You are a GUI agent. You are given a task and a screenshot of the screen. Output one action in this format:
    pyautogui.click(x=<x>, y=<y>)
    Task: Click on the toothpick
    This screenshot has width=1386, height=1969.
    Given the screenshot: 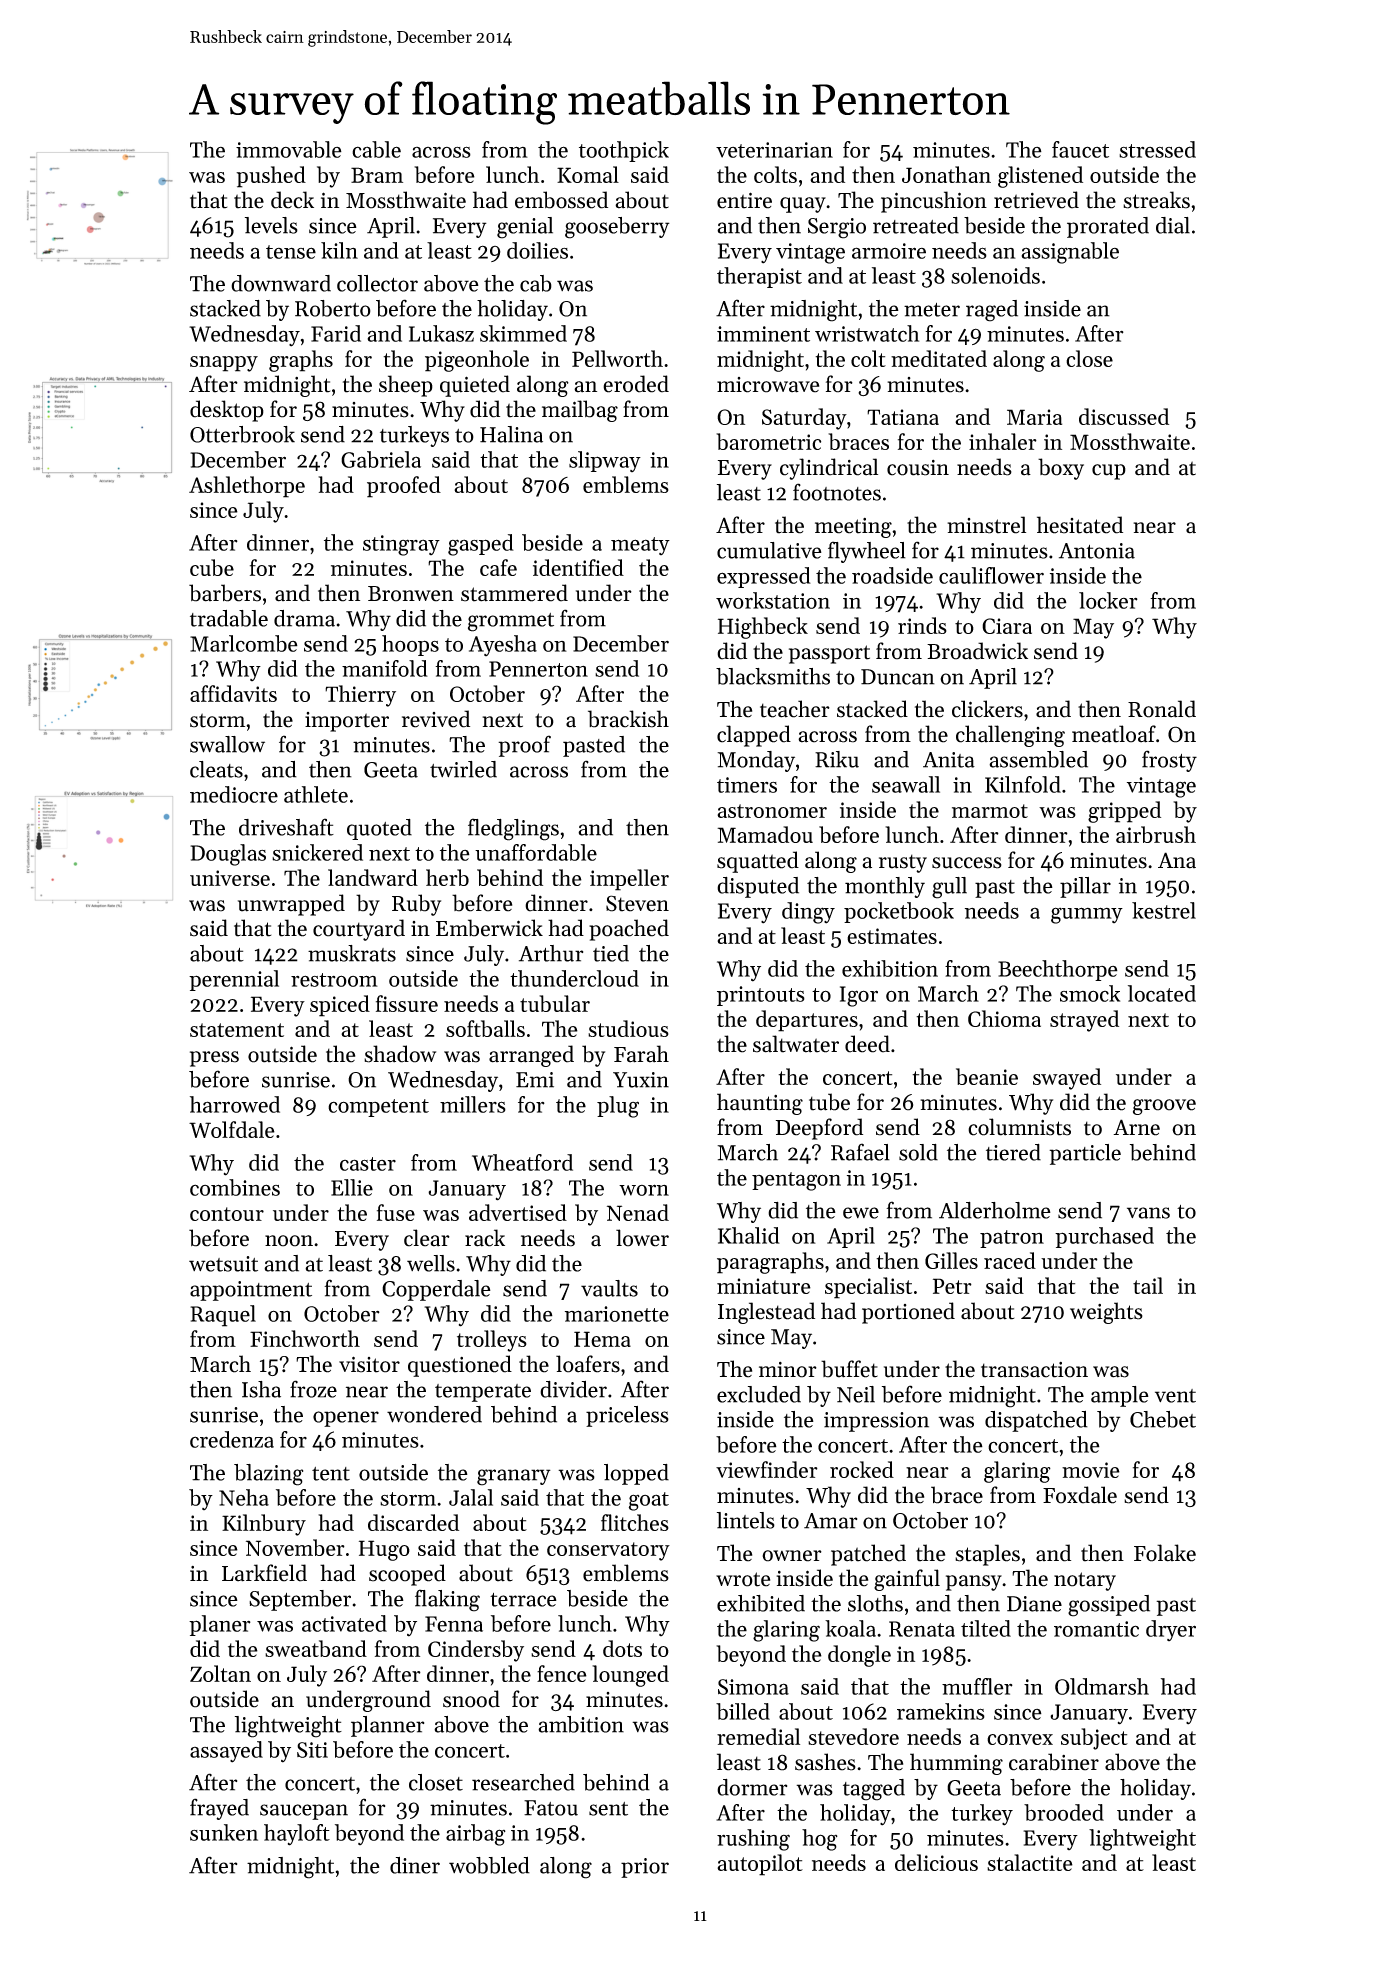 What is the action you would take?
    pyautogui.click(x=624, y=151)
